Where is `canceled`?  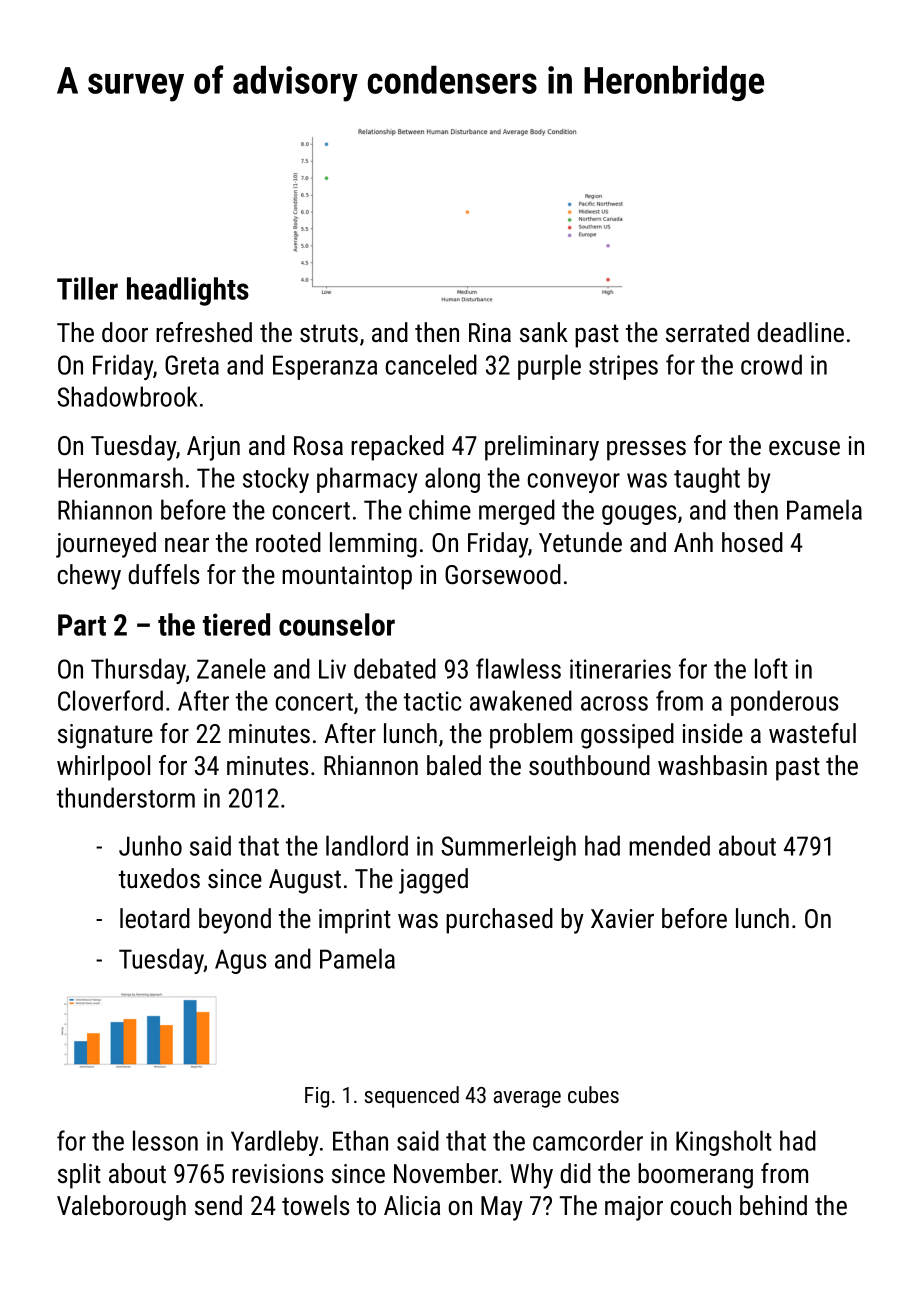 canceled is located at coordinates (431, 364).
